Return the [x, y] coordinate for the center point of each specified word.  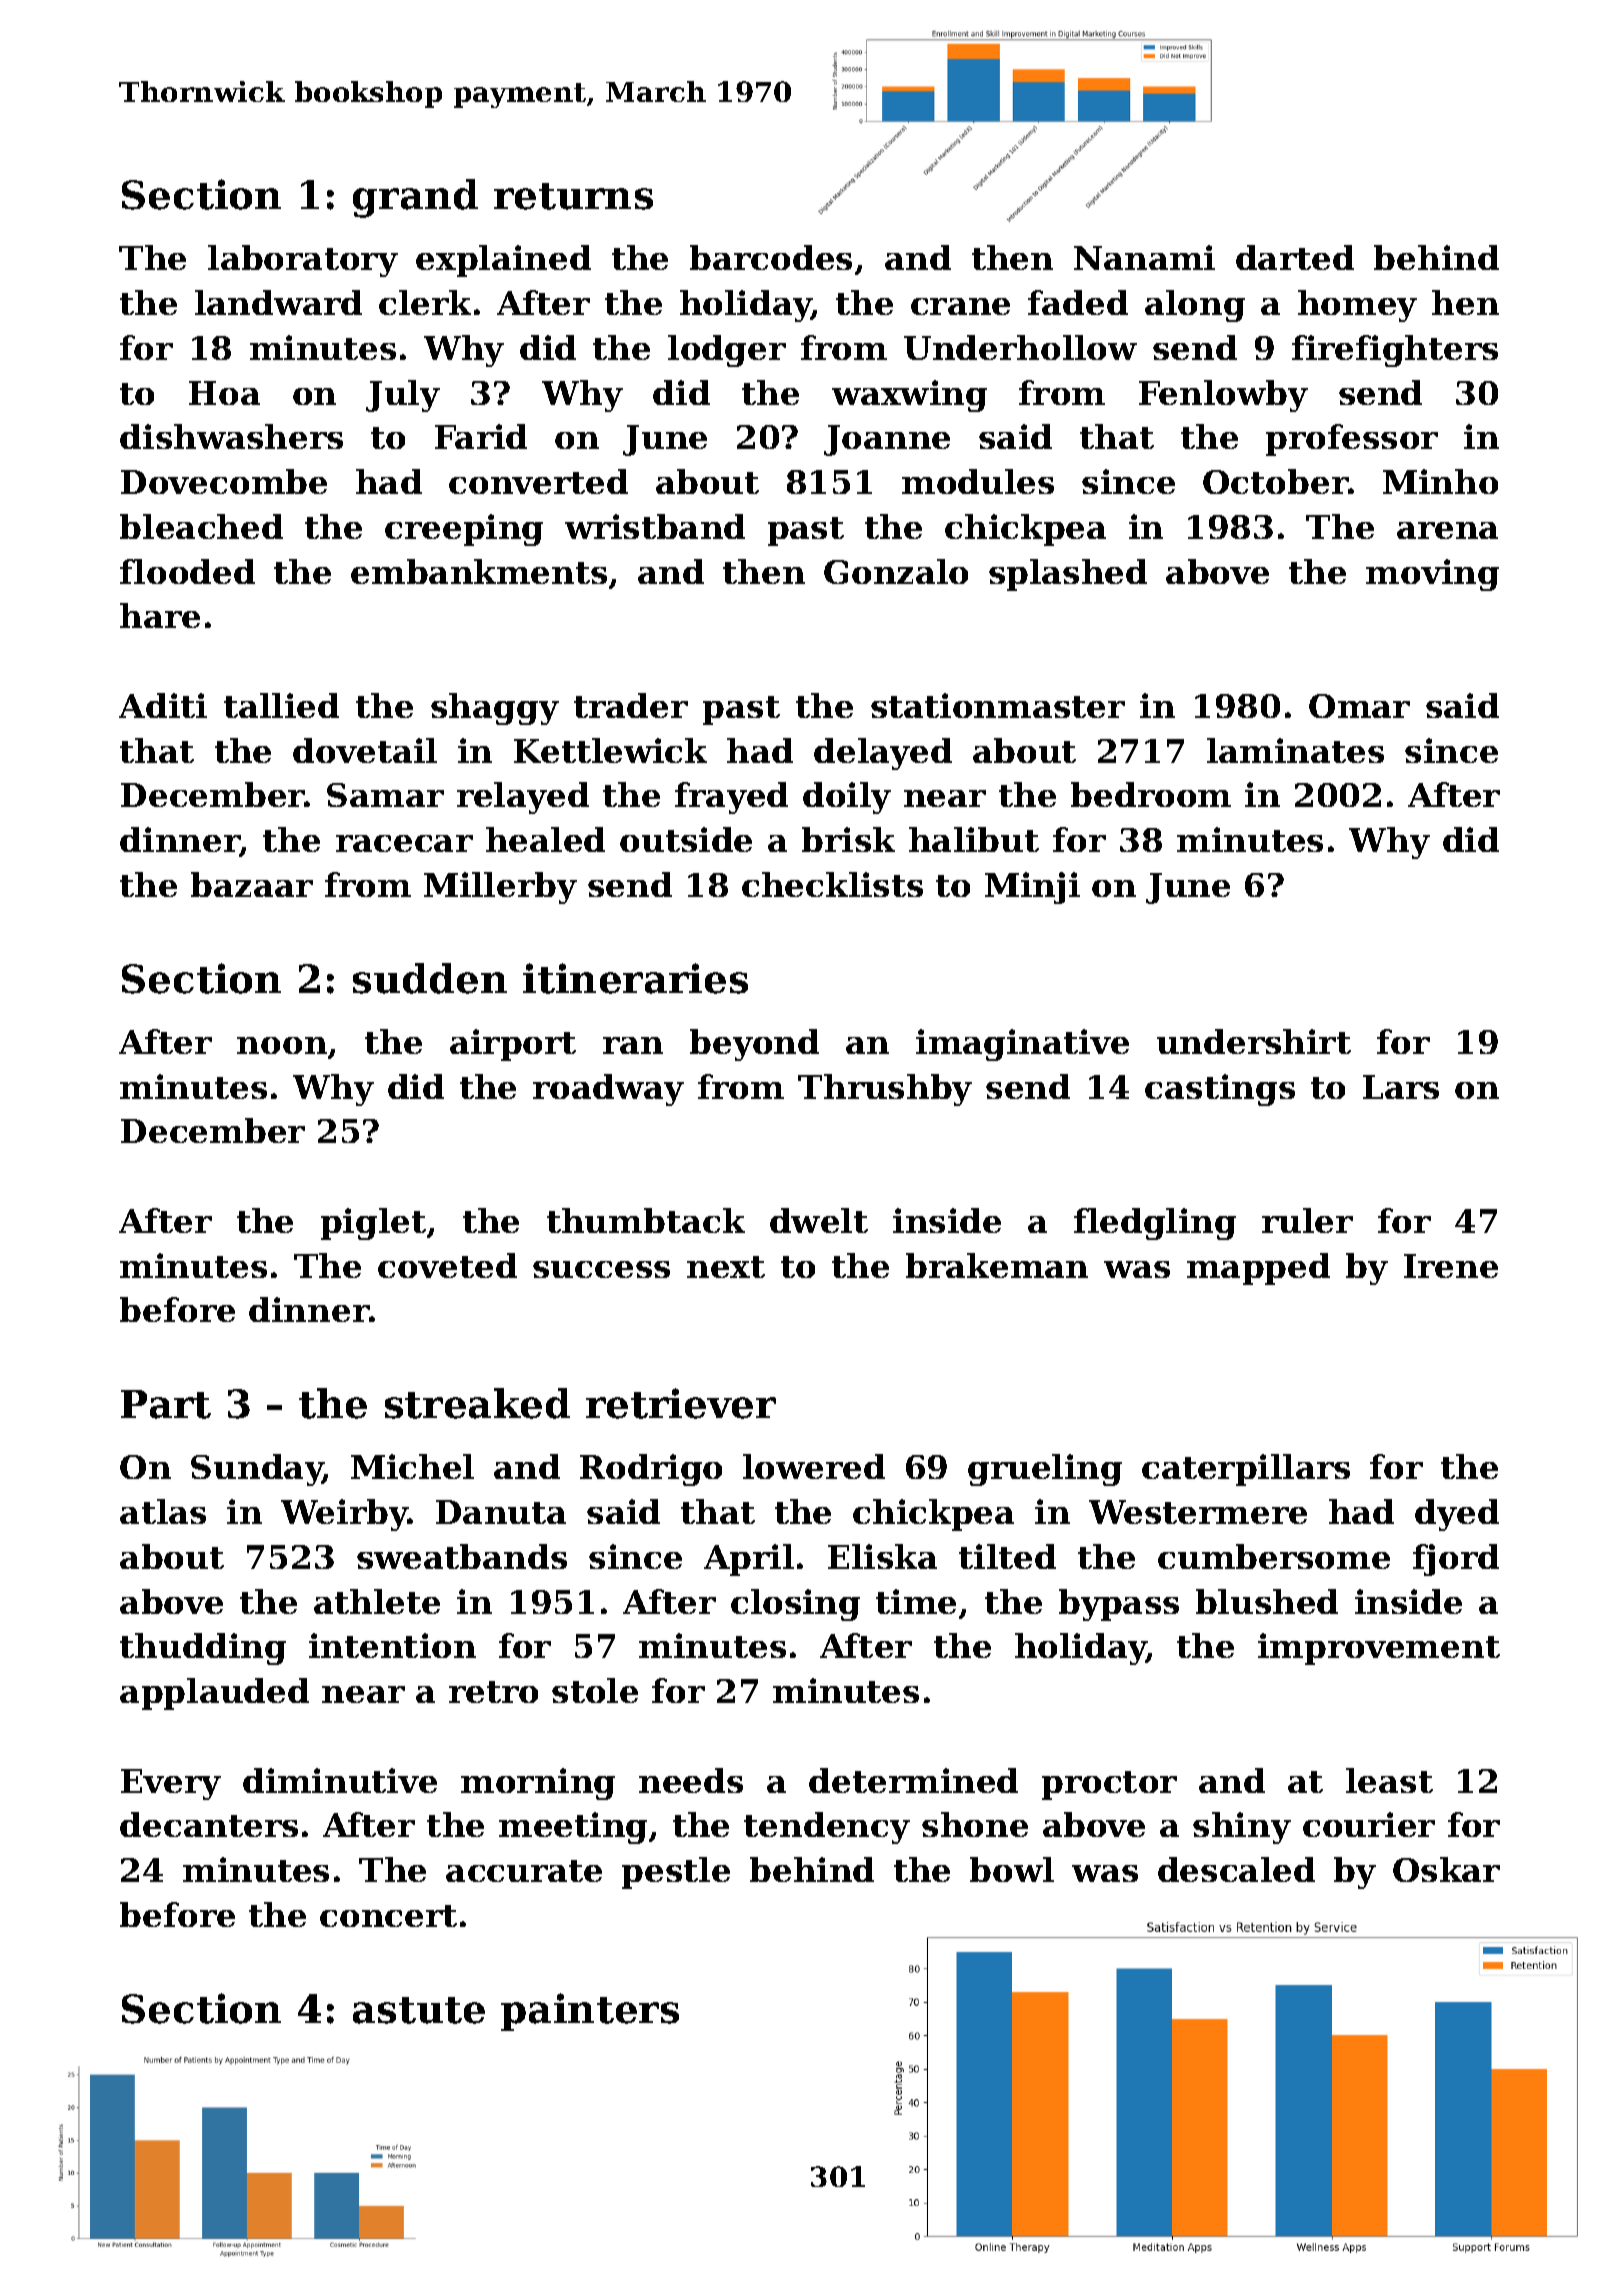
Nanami [1144, 257]
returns [573, 196]
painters [590, 2012]
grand [415, 198]
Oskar [1446, 1869]
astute [419, 2010]
